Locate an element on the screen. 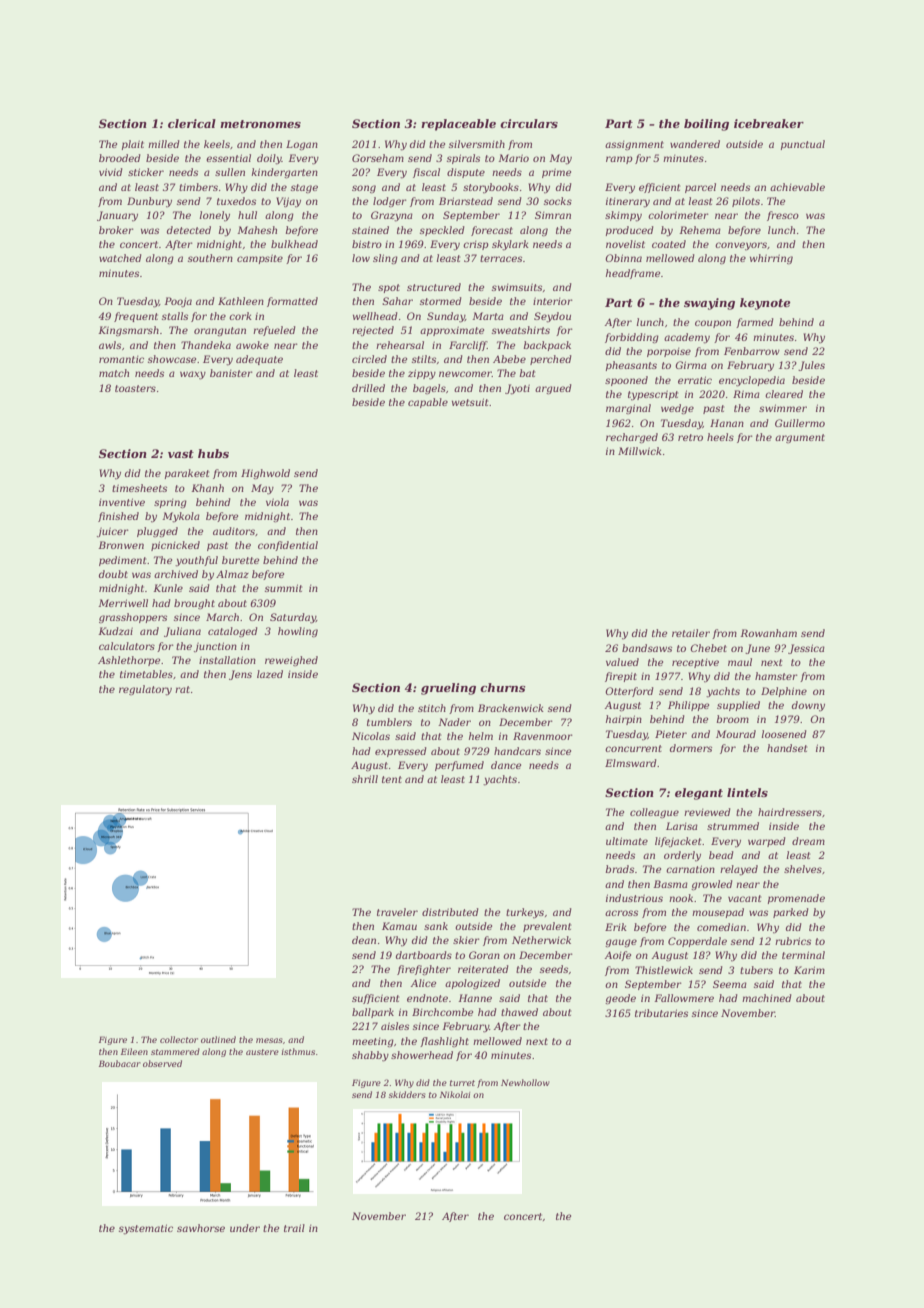  brads is located at coordinates (620, 869).
